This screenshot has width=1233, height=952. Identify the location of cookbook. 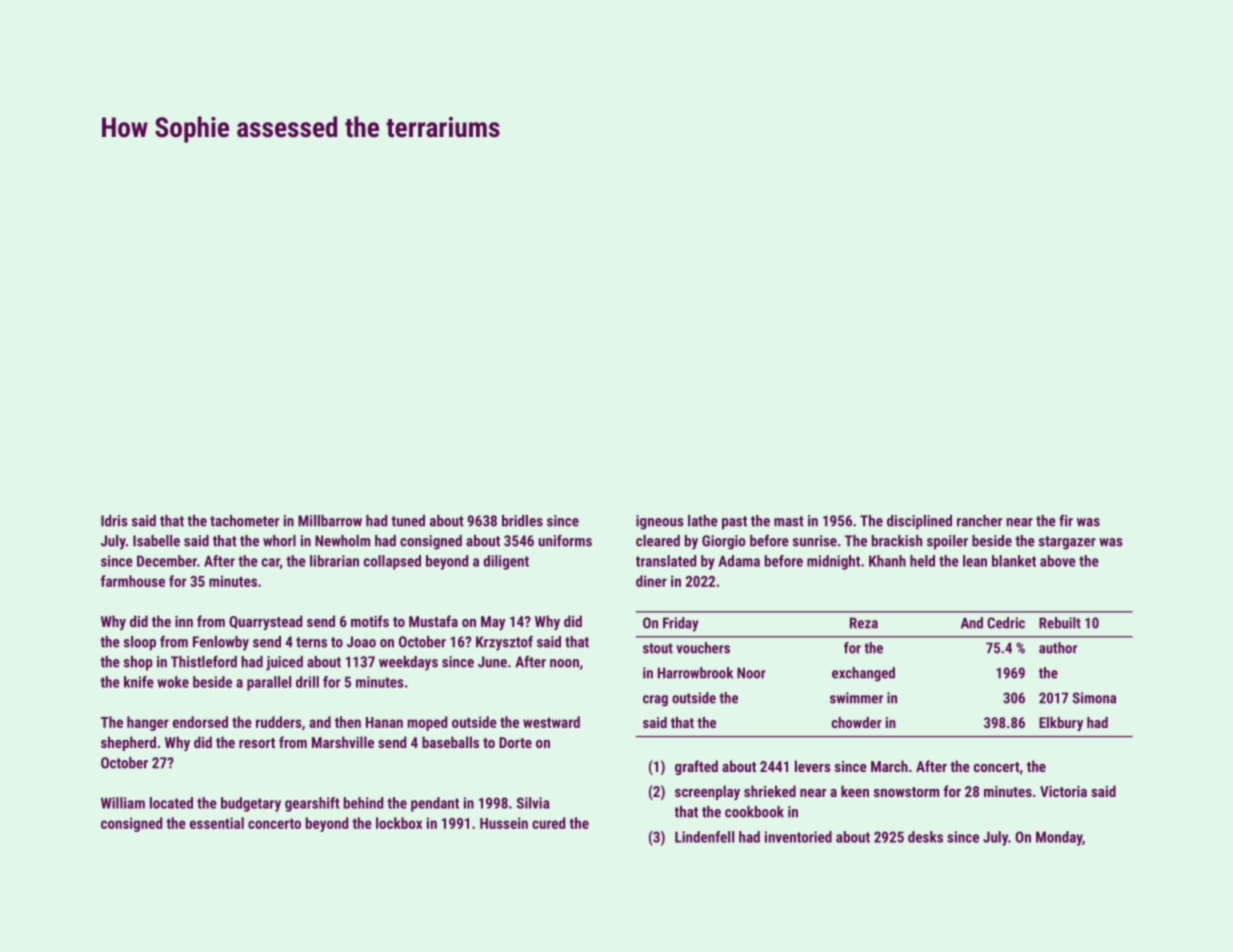
(754, 812).
